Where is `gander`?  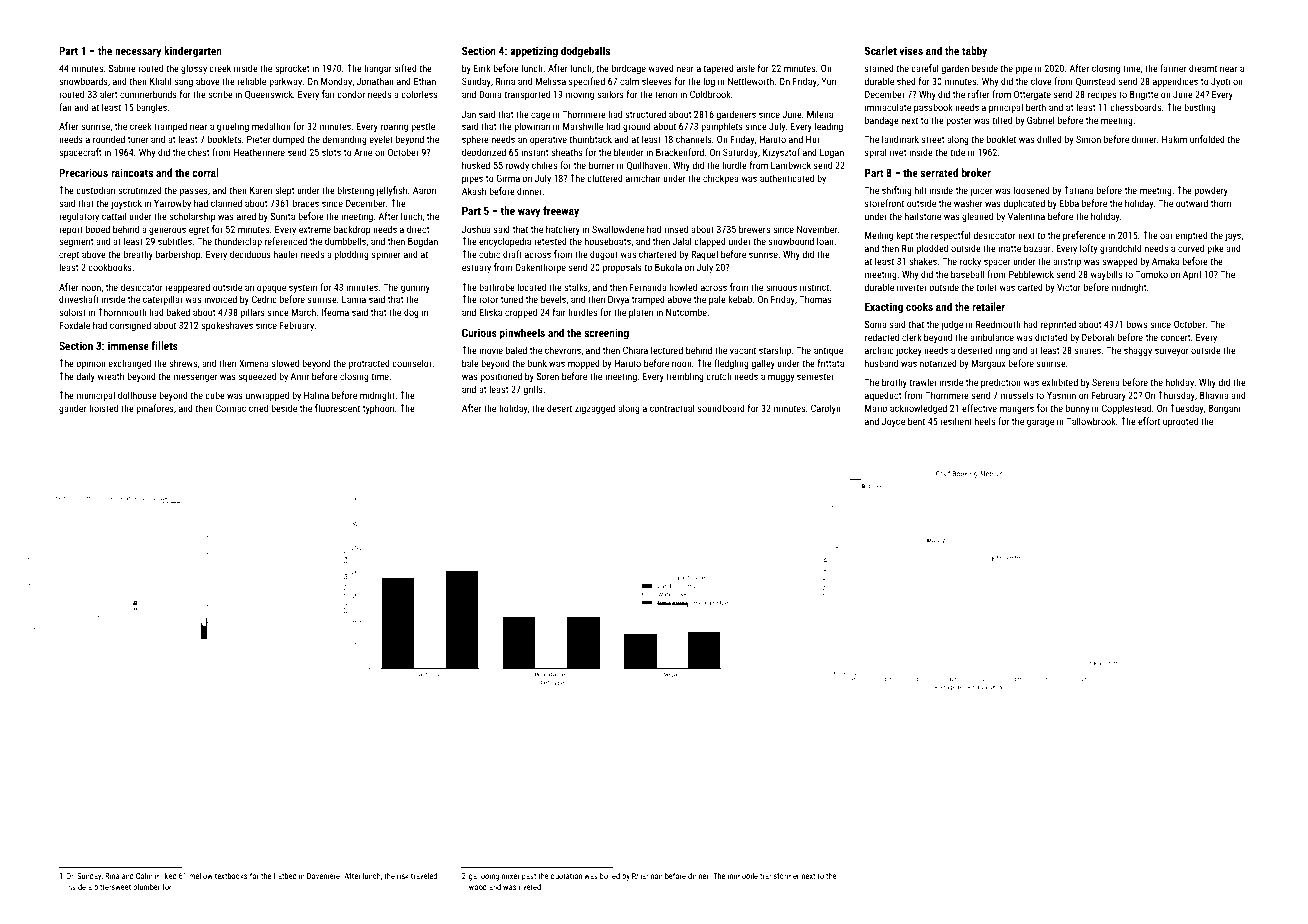 gander is located at coordinates (73, 409).
